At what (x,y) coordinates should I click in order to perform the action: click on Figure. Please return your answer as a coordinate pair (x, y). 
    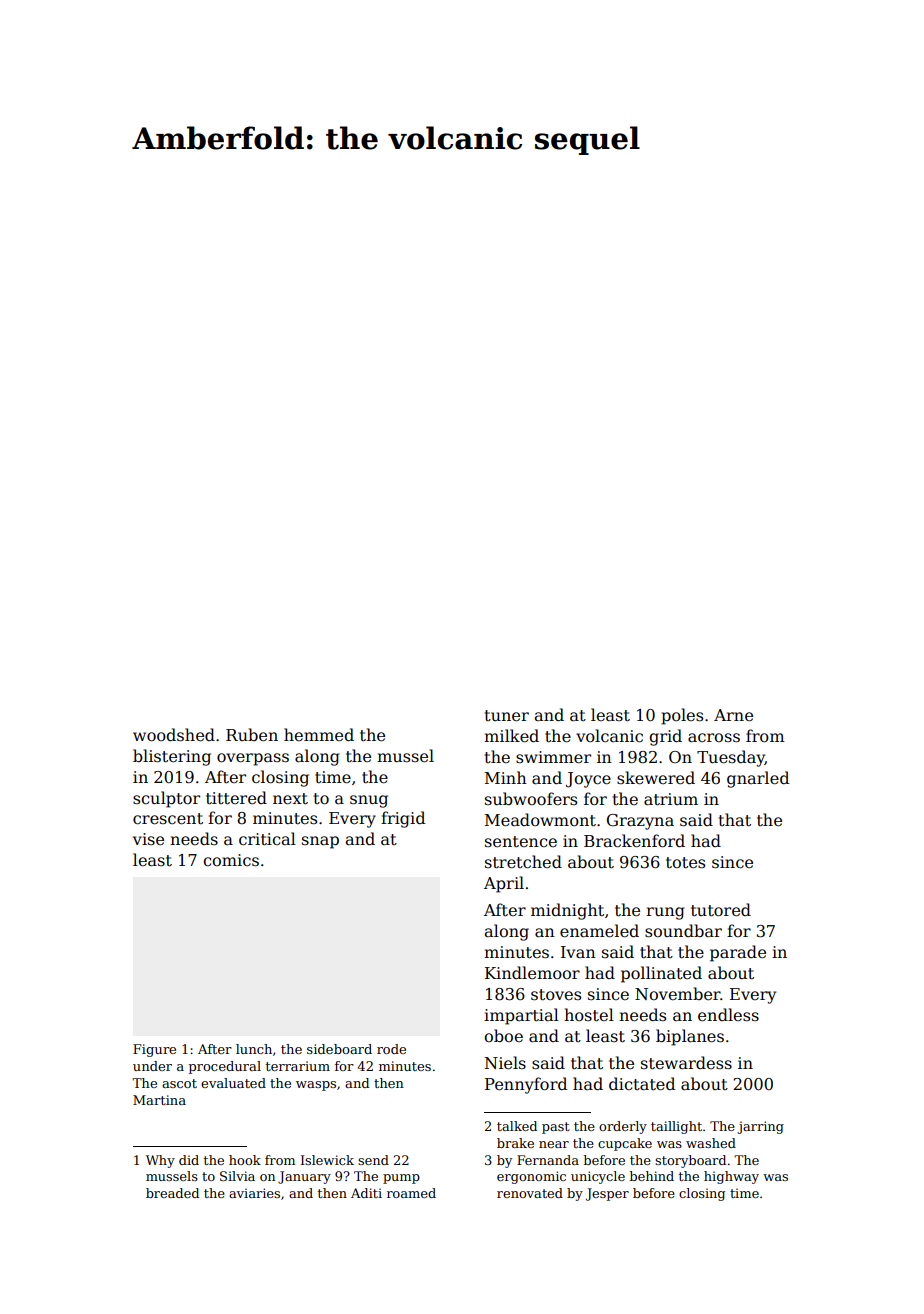
    Looking at the image, I should click on (154, 1050).
